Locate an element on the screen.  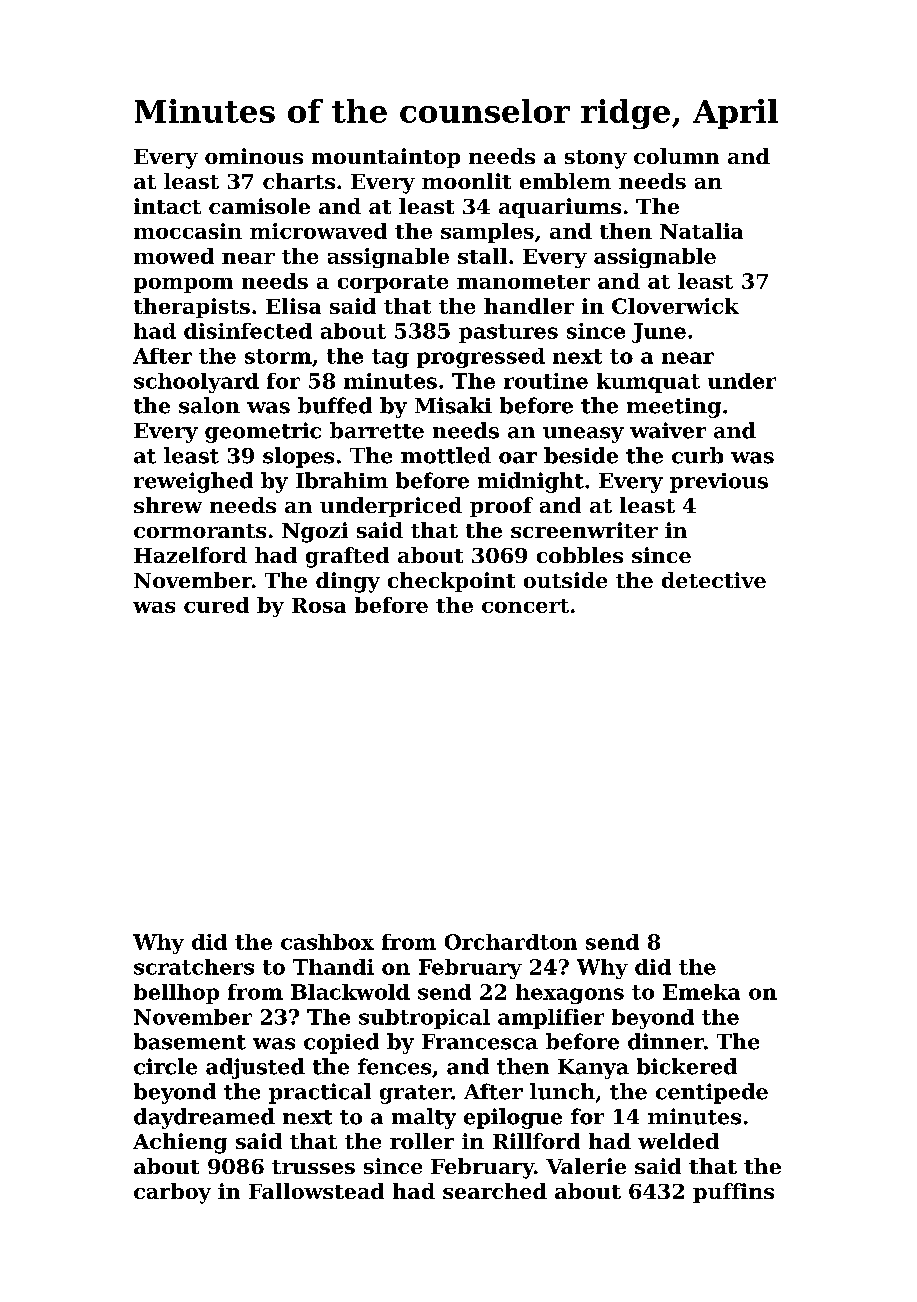
bellhop is located at coordinates (176, 994).
